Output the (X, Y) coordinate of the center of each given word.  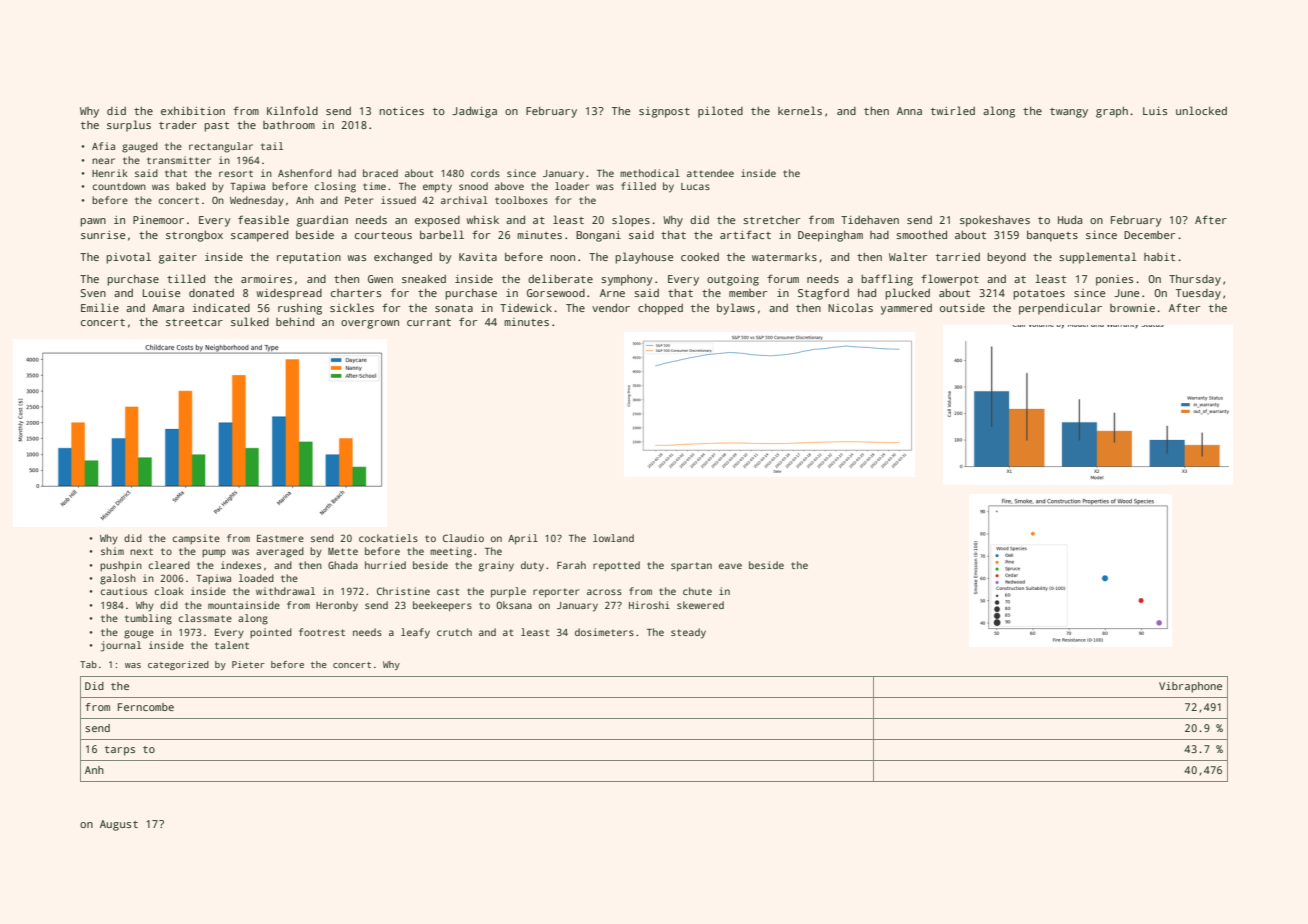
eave (730, 566)
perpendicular (1060, 309)
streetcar (194, 322)
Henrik (110, 173)
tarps (120, 751)
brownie (1132, 308)
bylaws (736, 309)
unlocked (1201, 110)
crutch (454, 632)
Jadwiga (474, 112)
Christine (403, 591)
